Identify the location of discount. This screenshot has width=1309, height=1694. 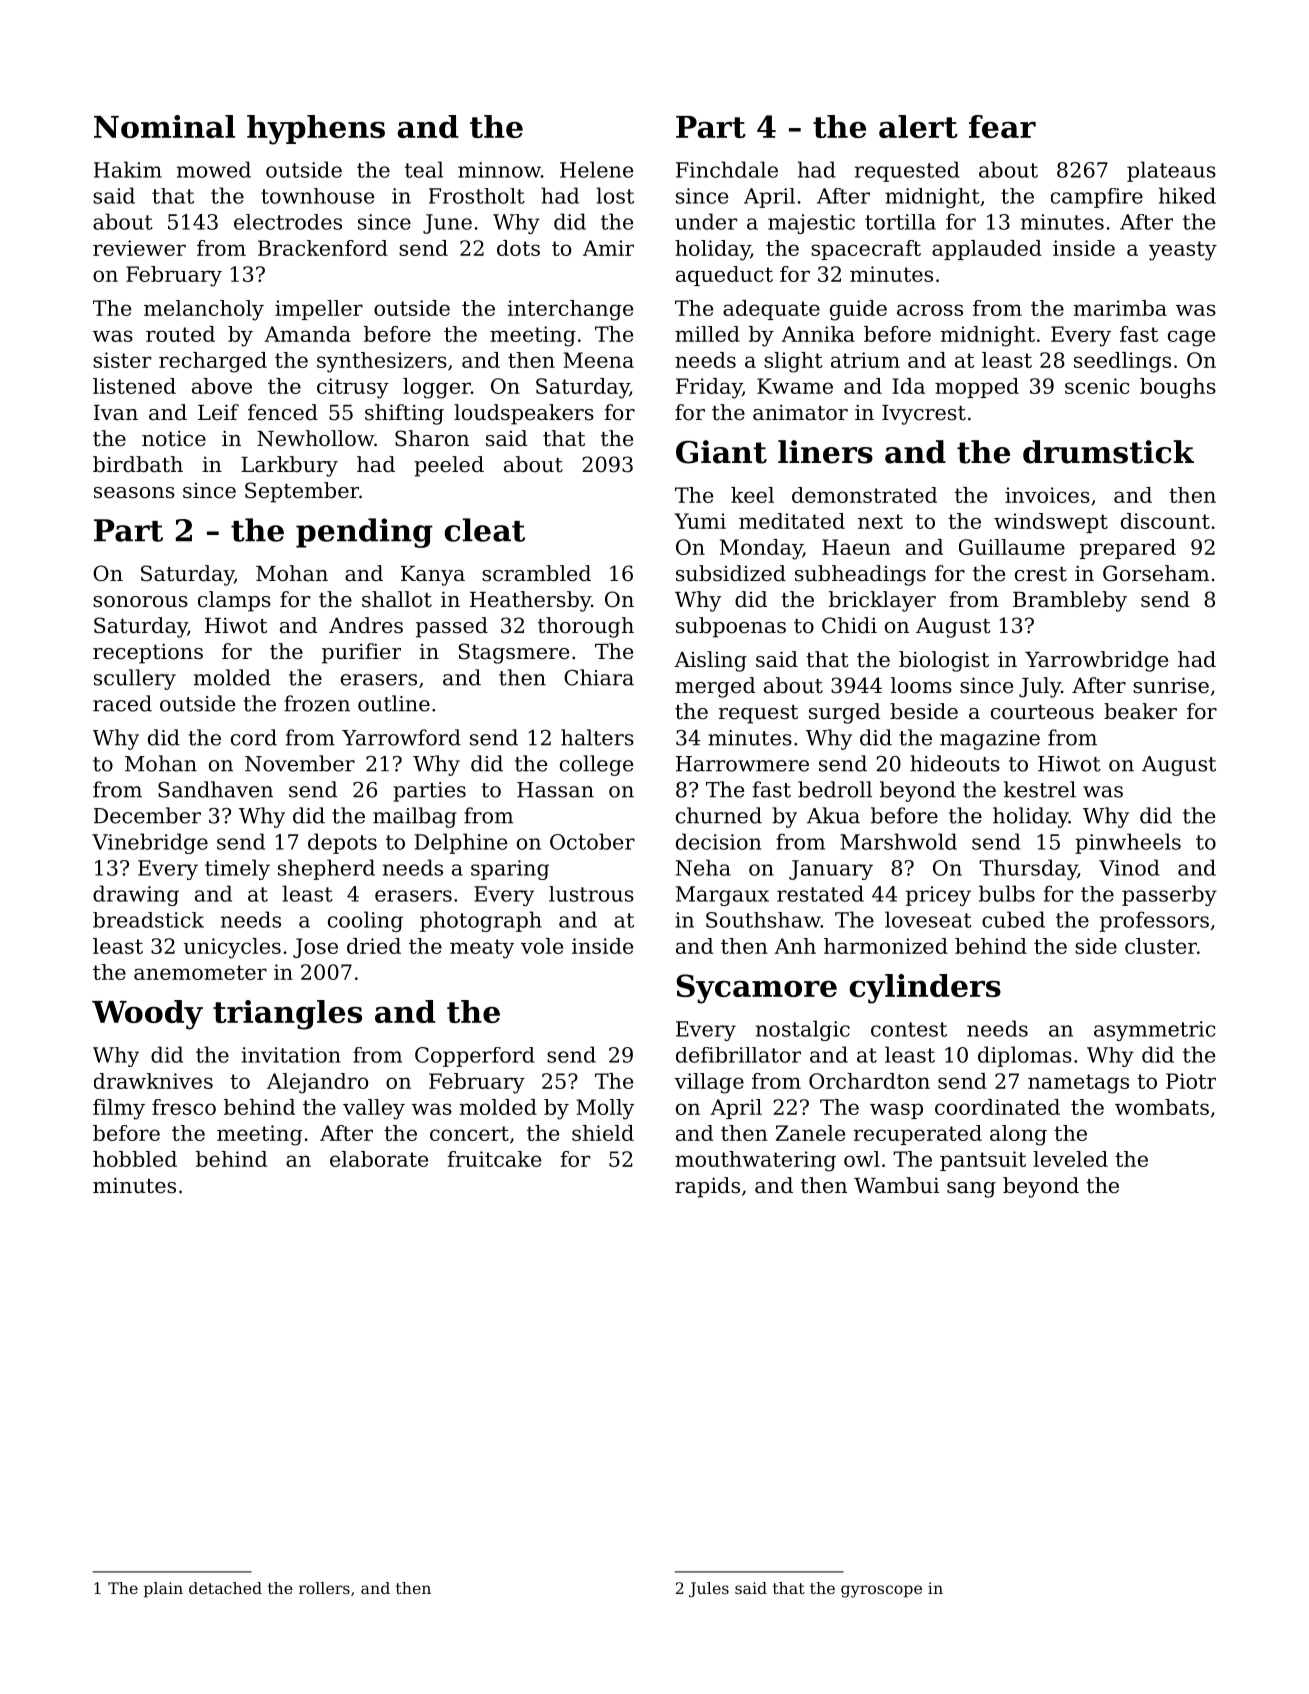
(1165, 521).
